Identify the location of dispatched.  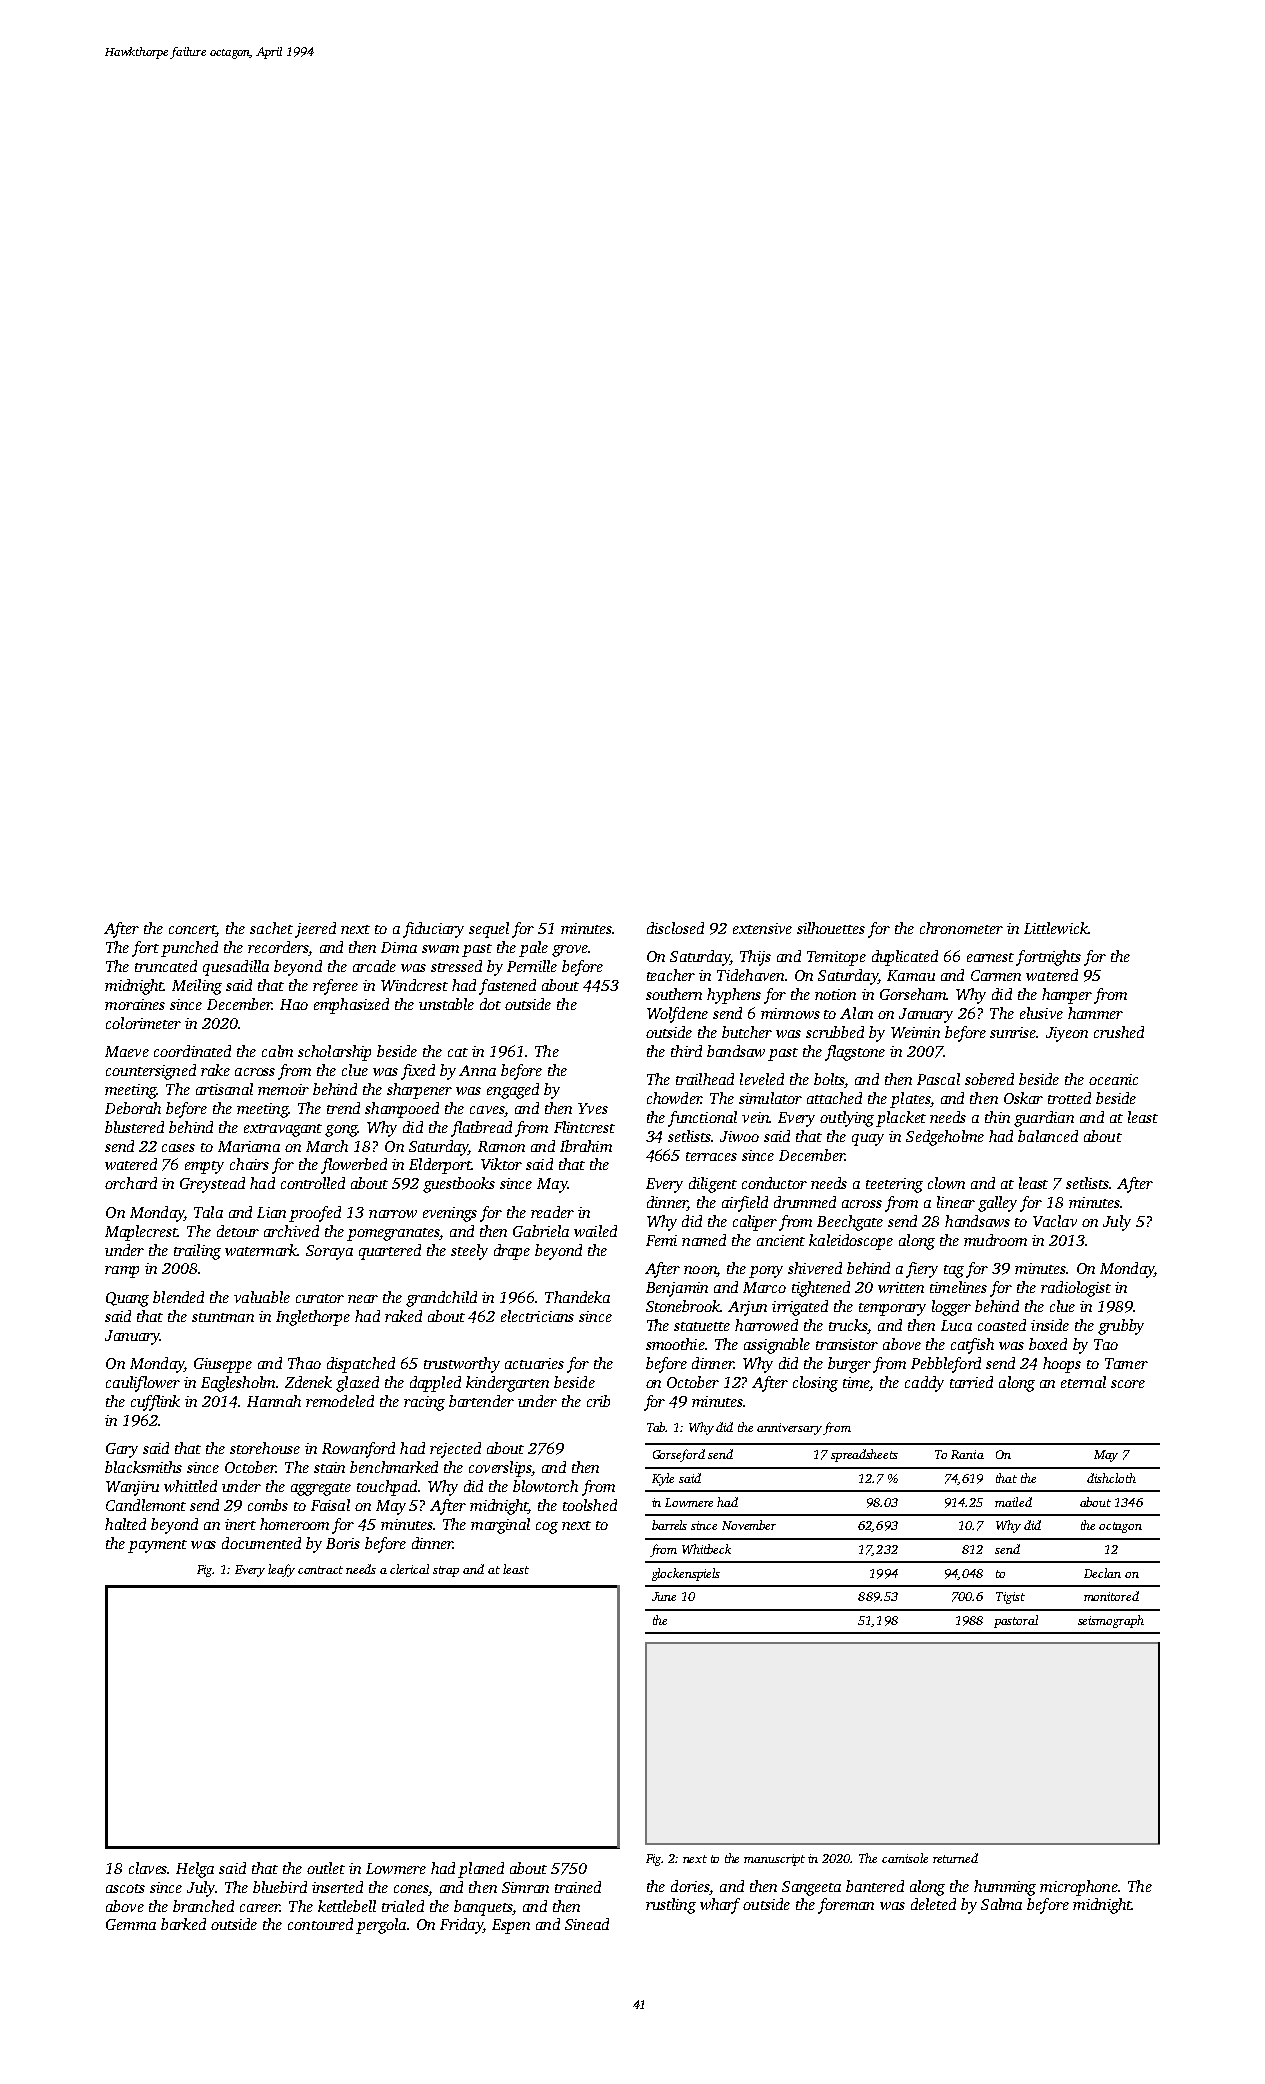
(361, 1365).
